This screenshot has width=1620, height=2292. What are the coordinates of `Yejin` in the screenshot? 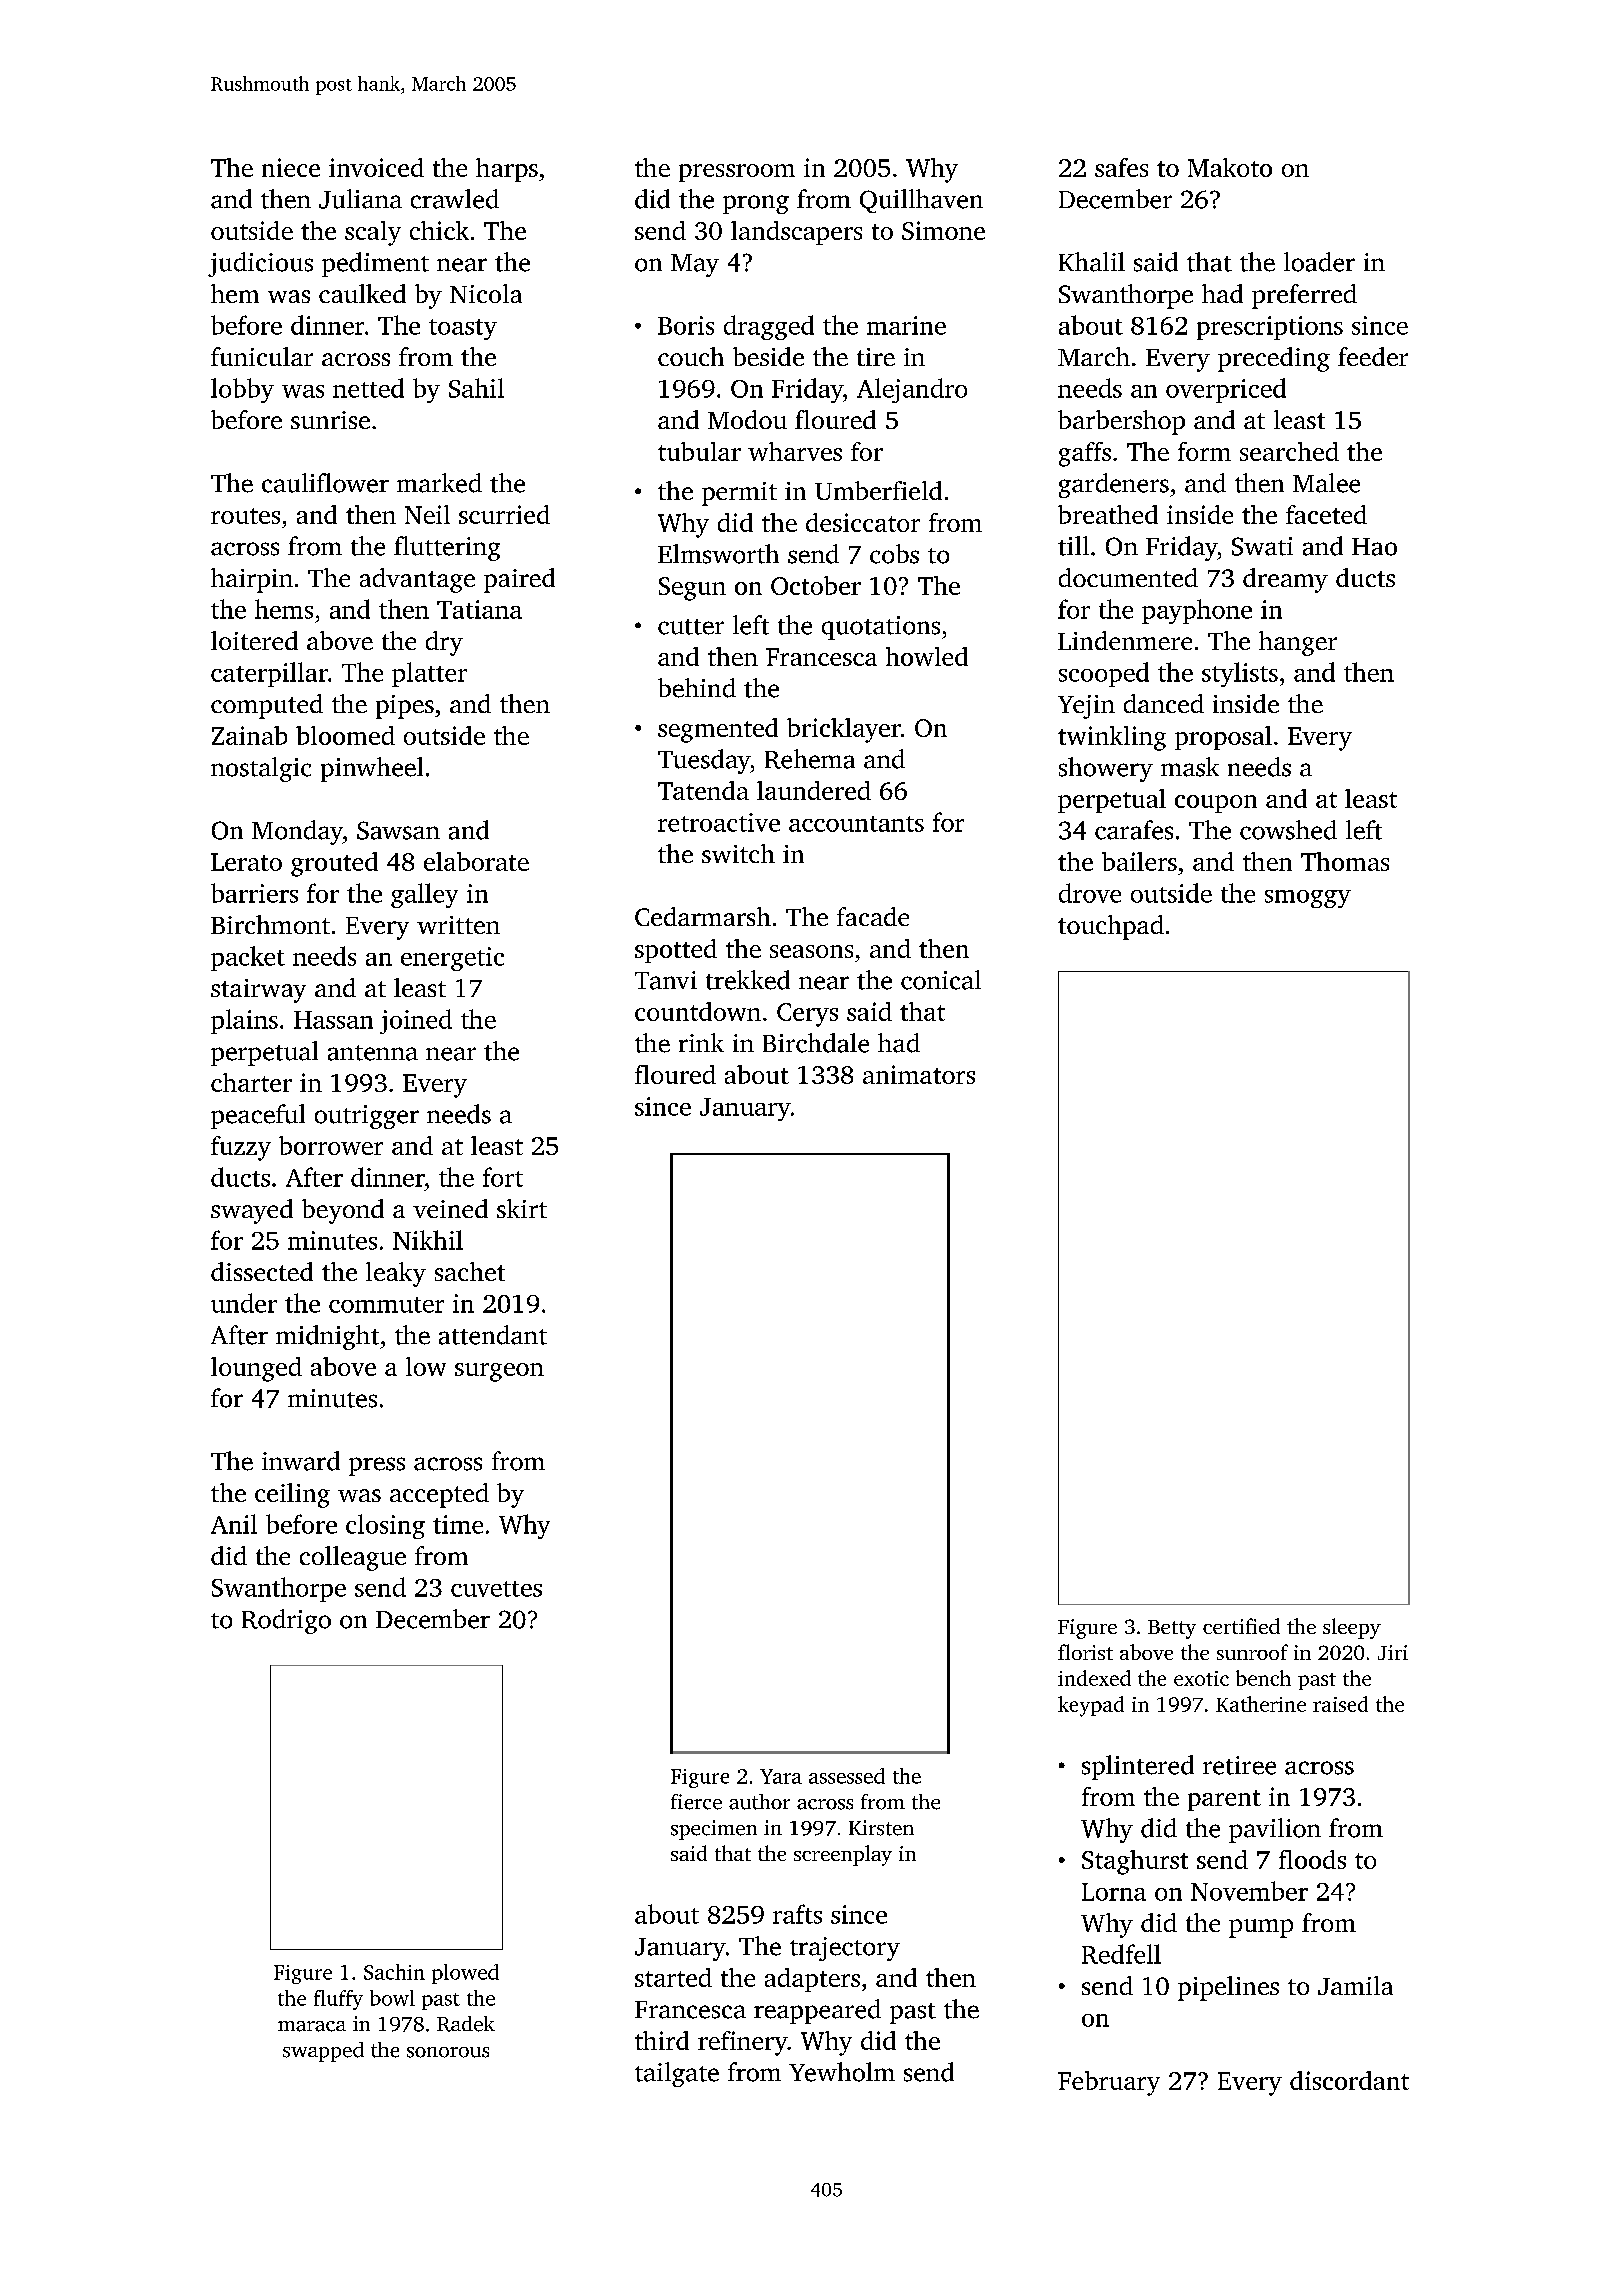 It's located at (1086, 707).
